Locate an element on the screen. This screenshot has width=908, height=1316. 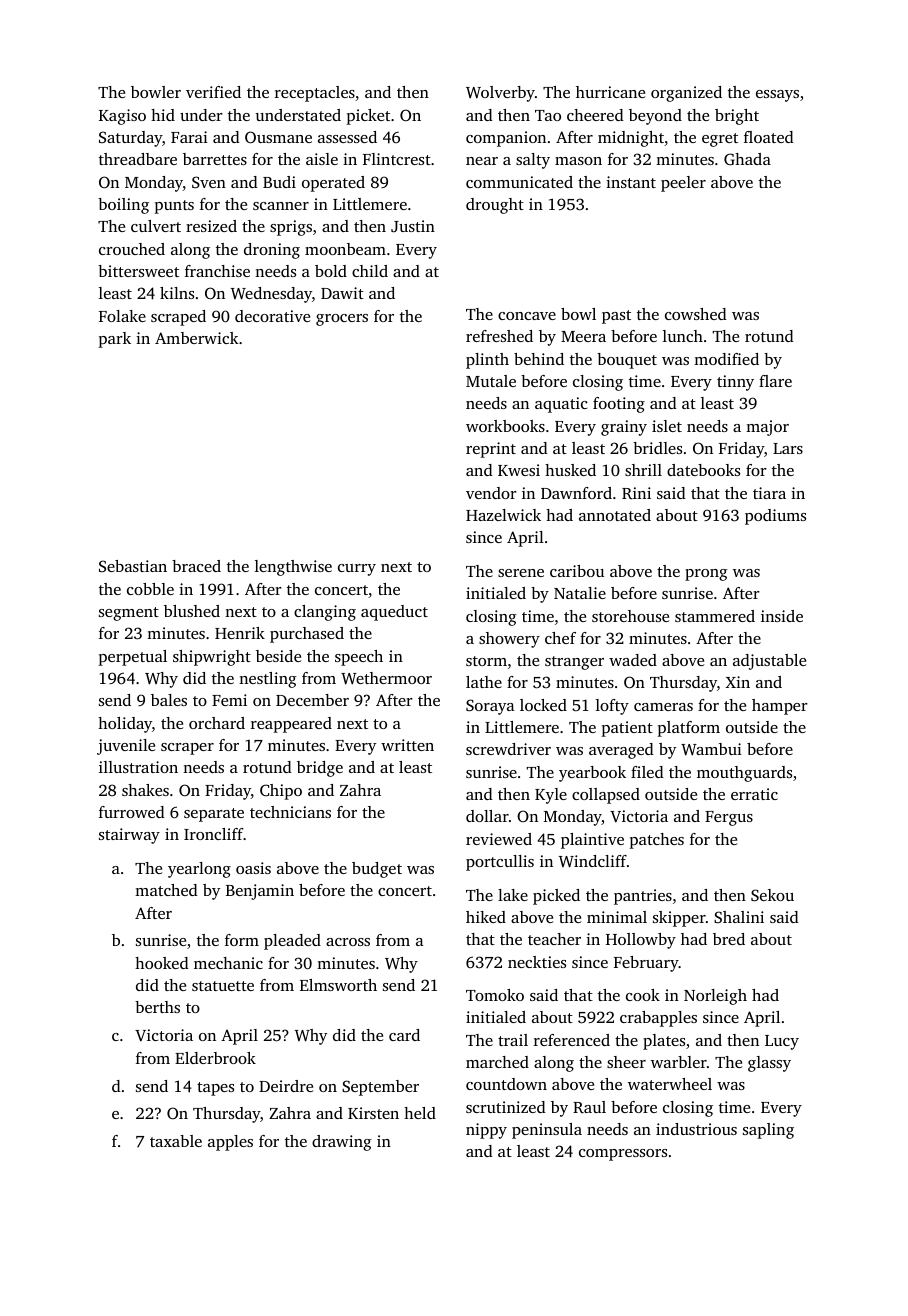
Wolverby is located at coordinates (500, 94).
